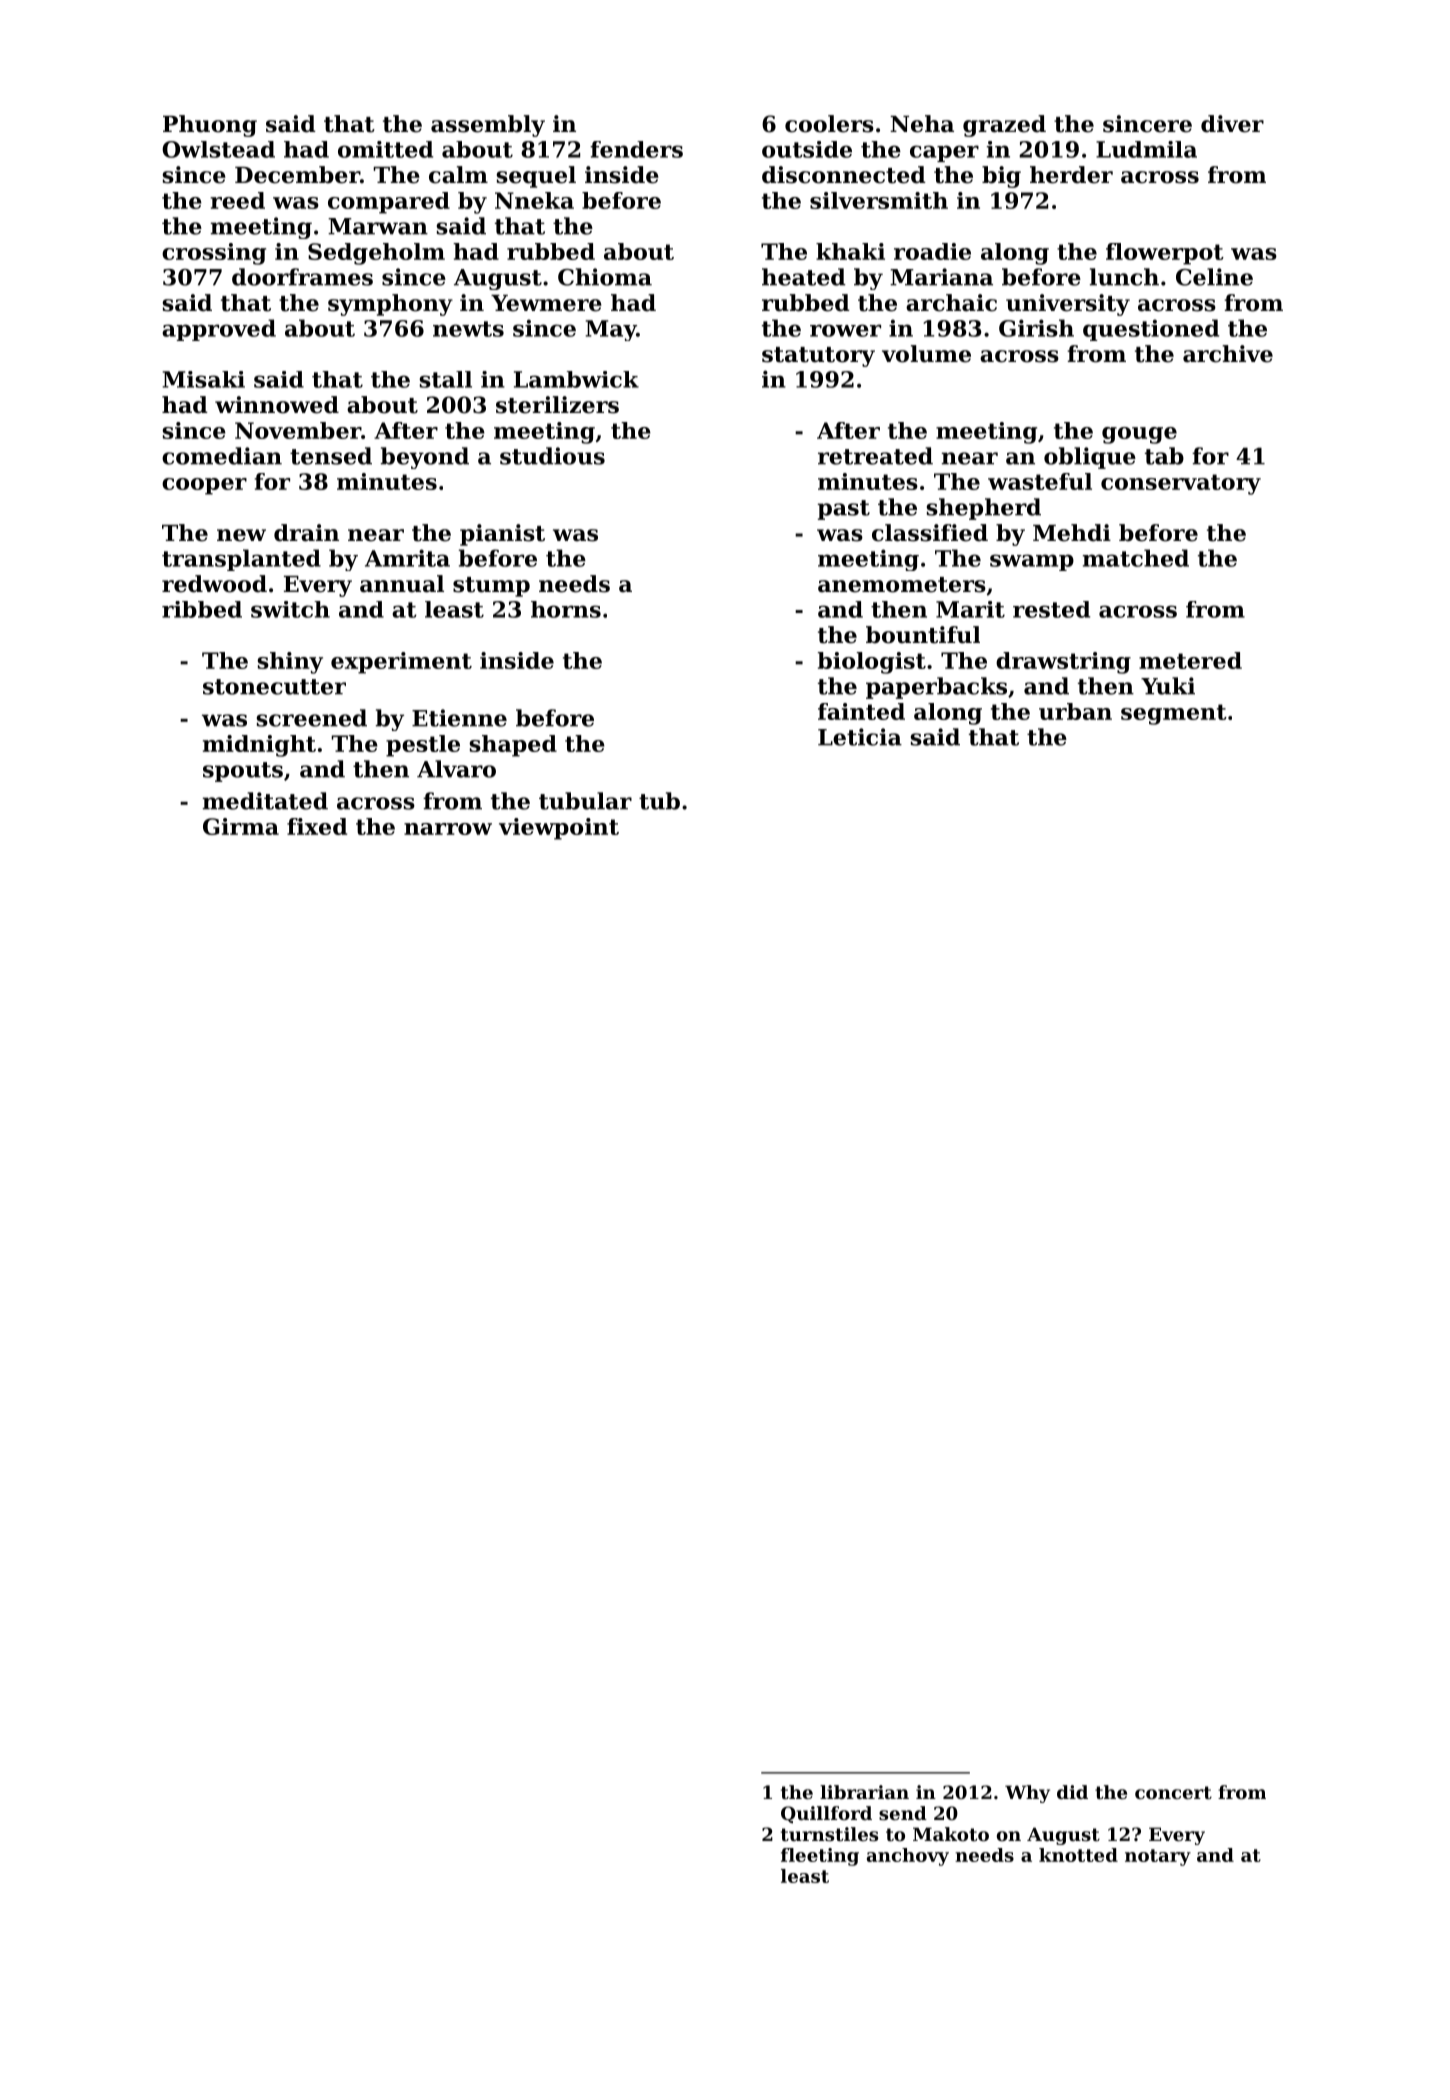  What do you see at coordinates (932, 251) in the screenshot?
I see `roadie` at bounding box center [932, 251].
